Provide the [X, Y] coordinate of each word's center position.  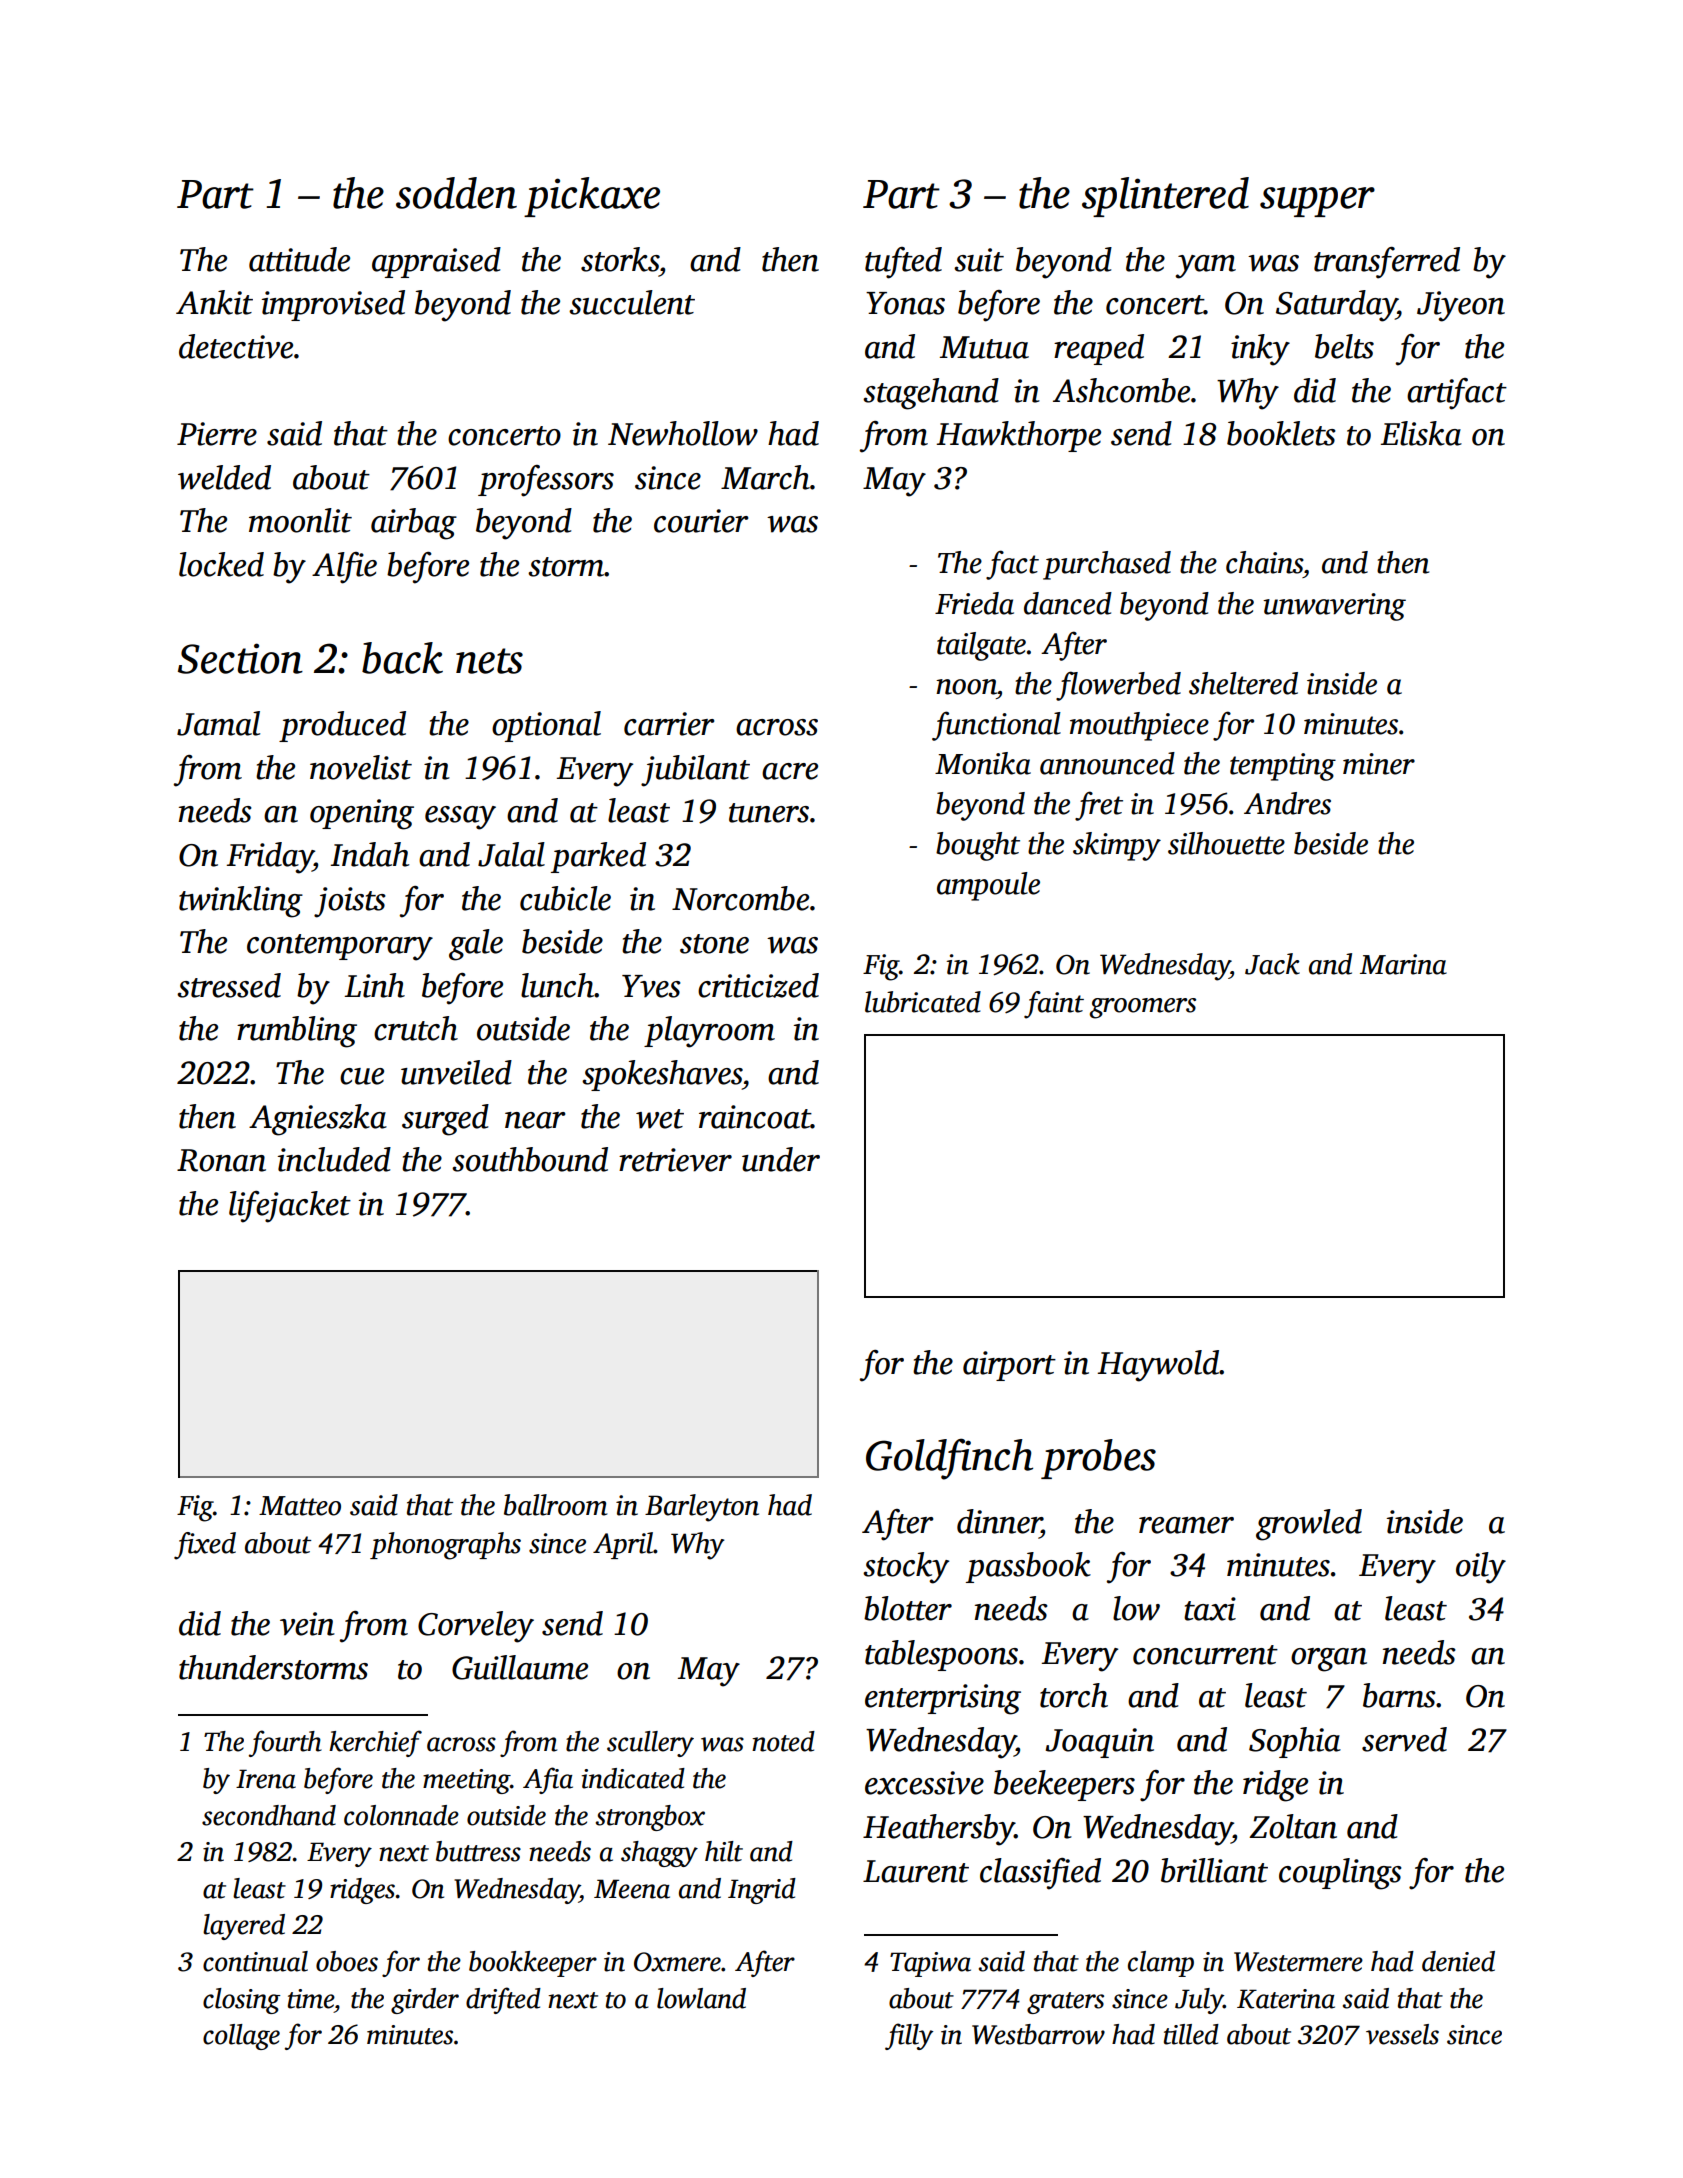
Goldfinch [949, 1459]
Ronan [221, 1160]
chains [1264, 562]
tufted [903, 263]
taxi [1210, 1609]
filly [909, 2036]
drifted [503, 2000]
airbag [414, 524]
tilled [1191, 2034]
